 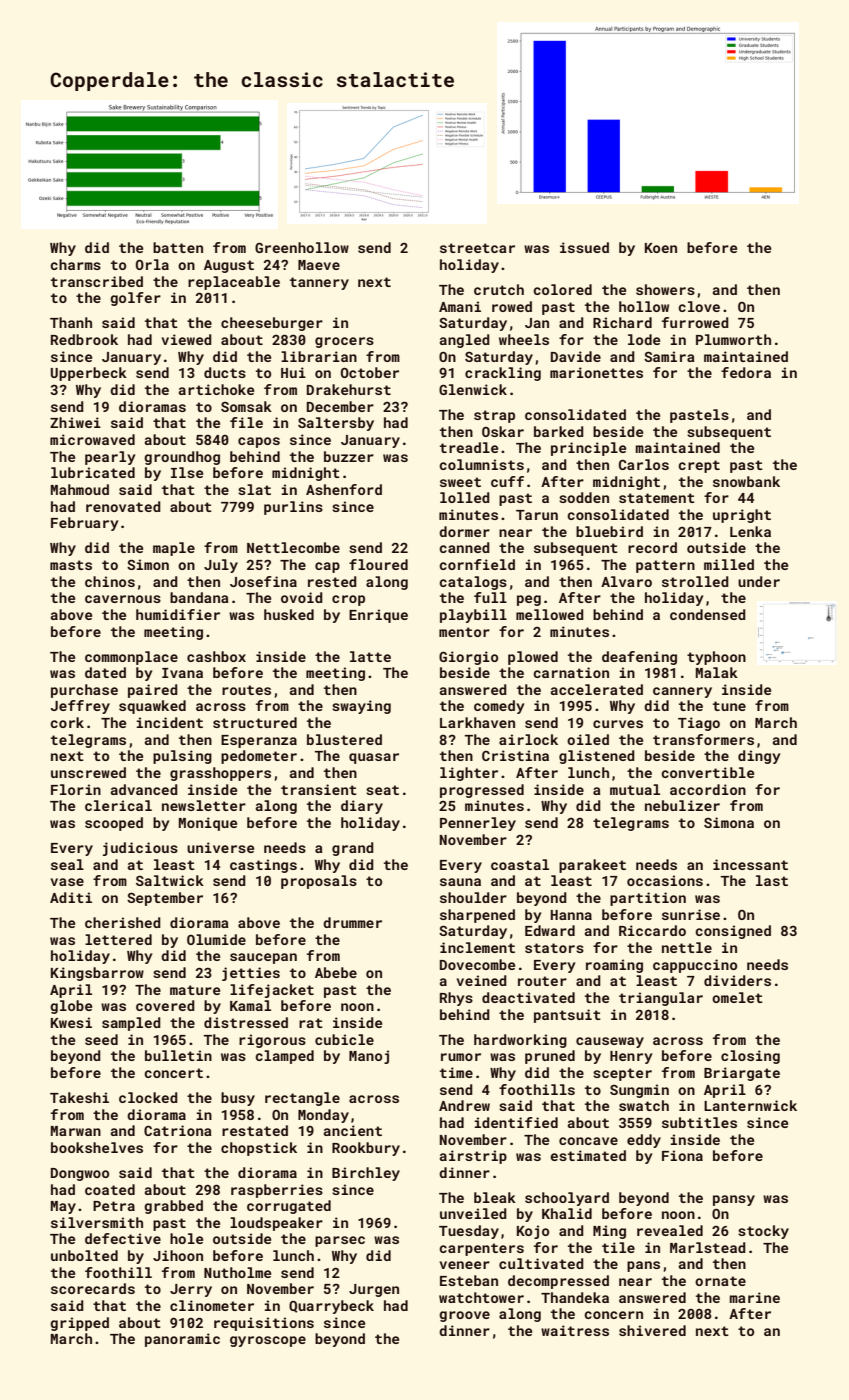 I want to click on unveiled, so click(x=473, y=1213).
